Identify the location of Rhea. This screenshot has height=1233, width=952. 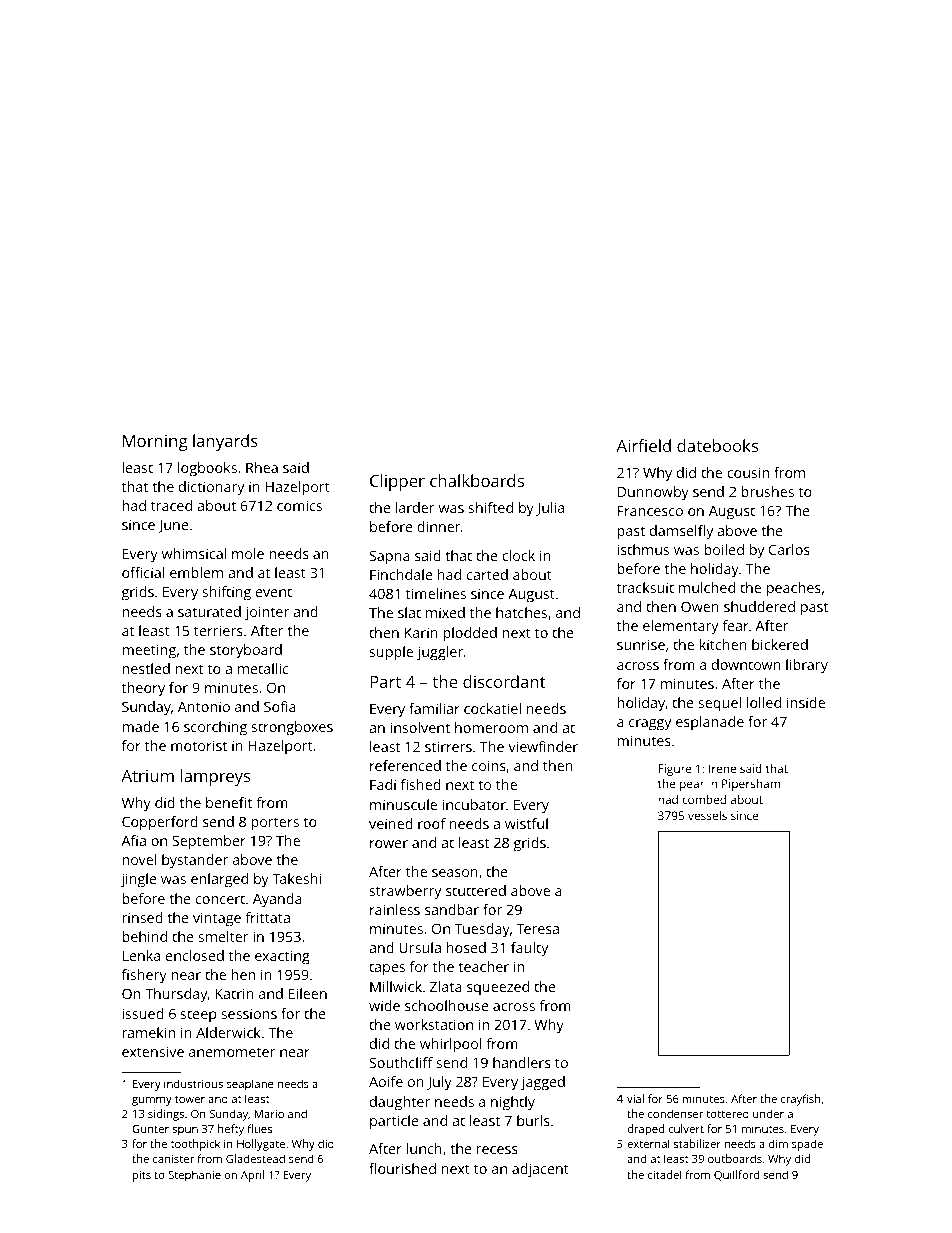
(262, 467).
